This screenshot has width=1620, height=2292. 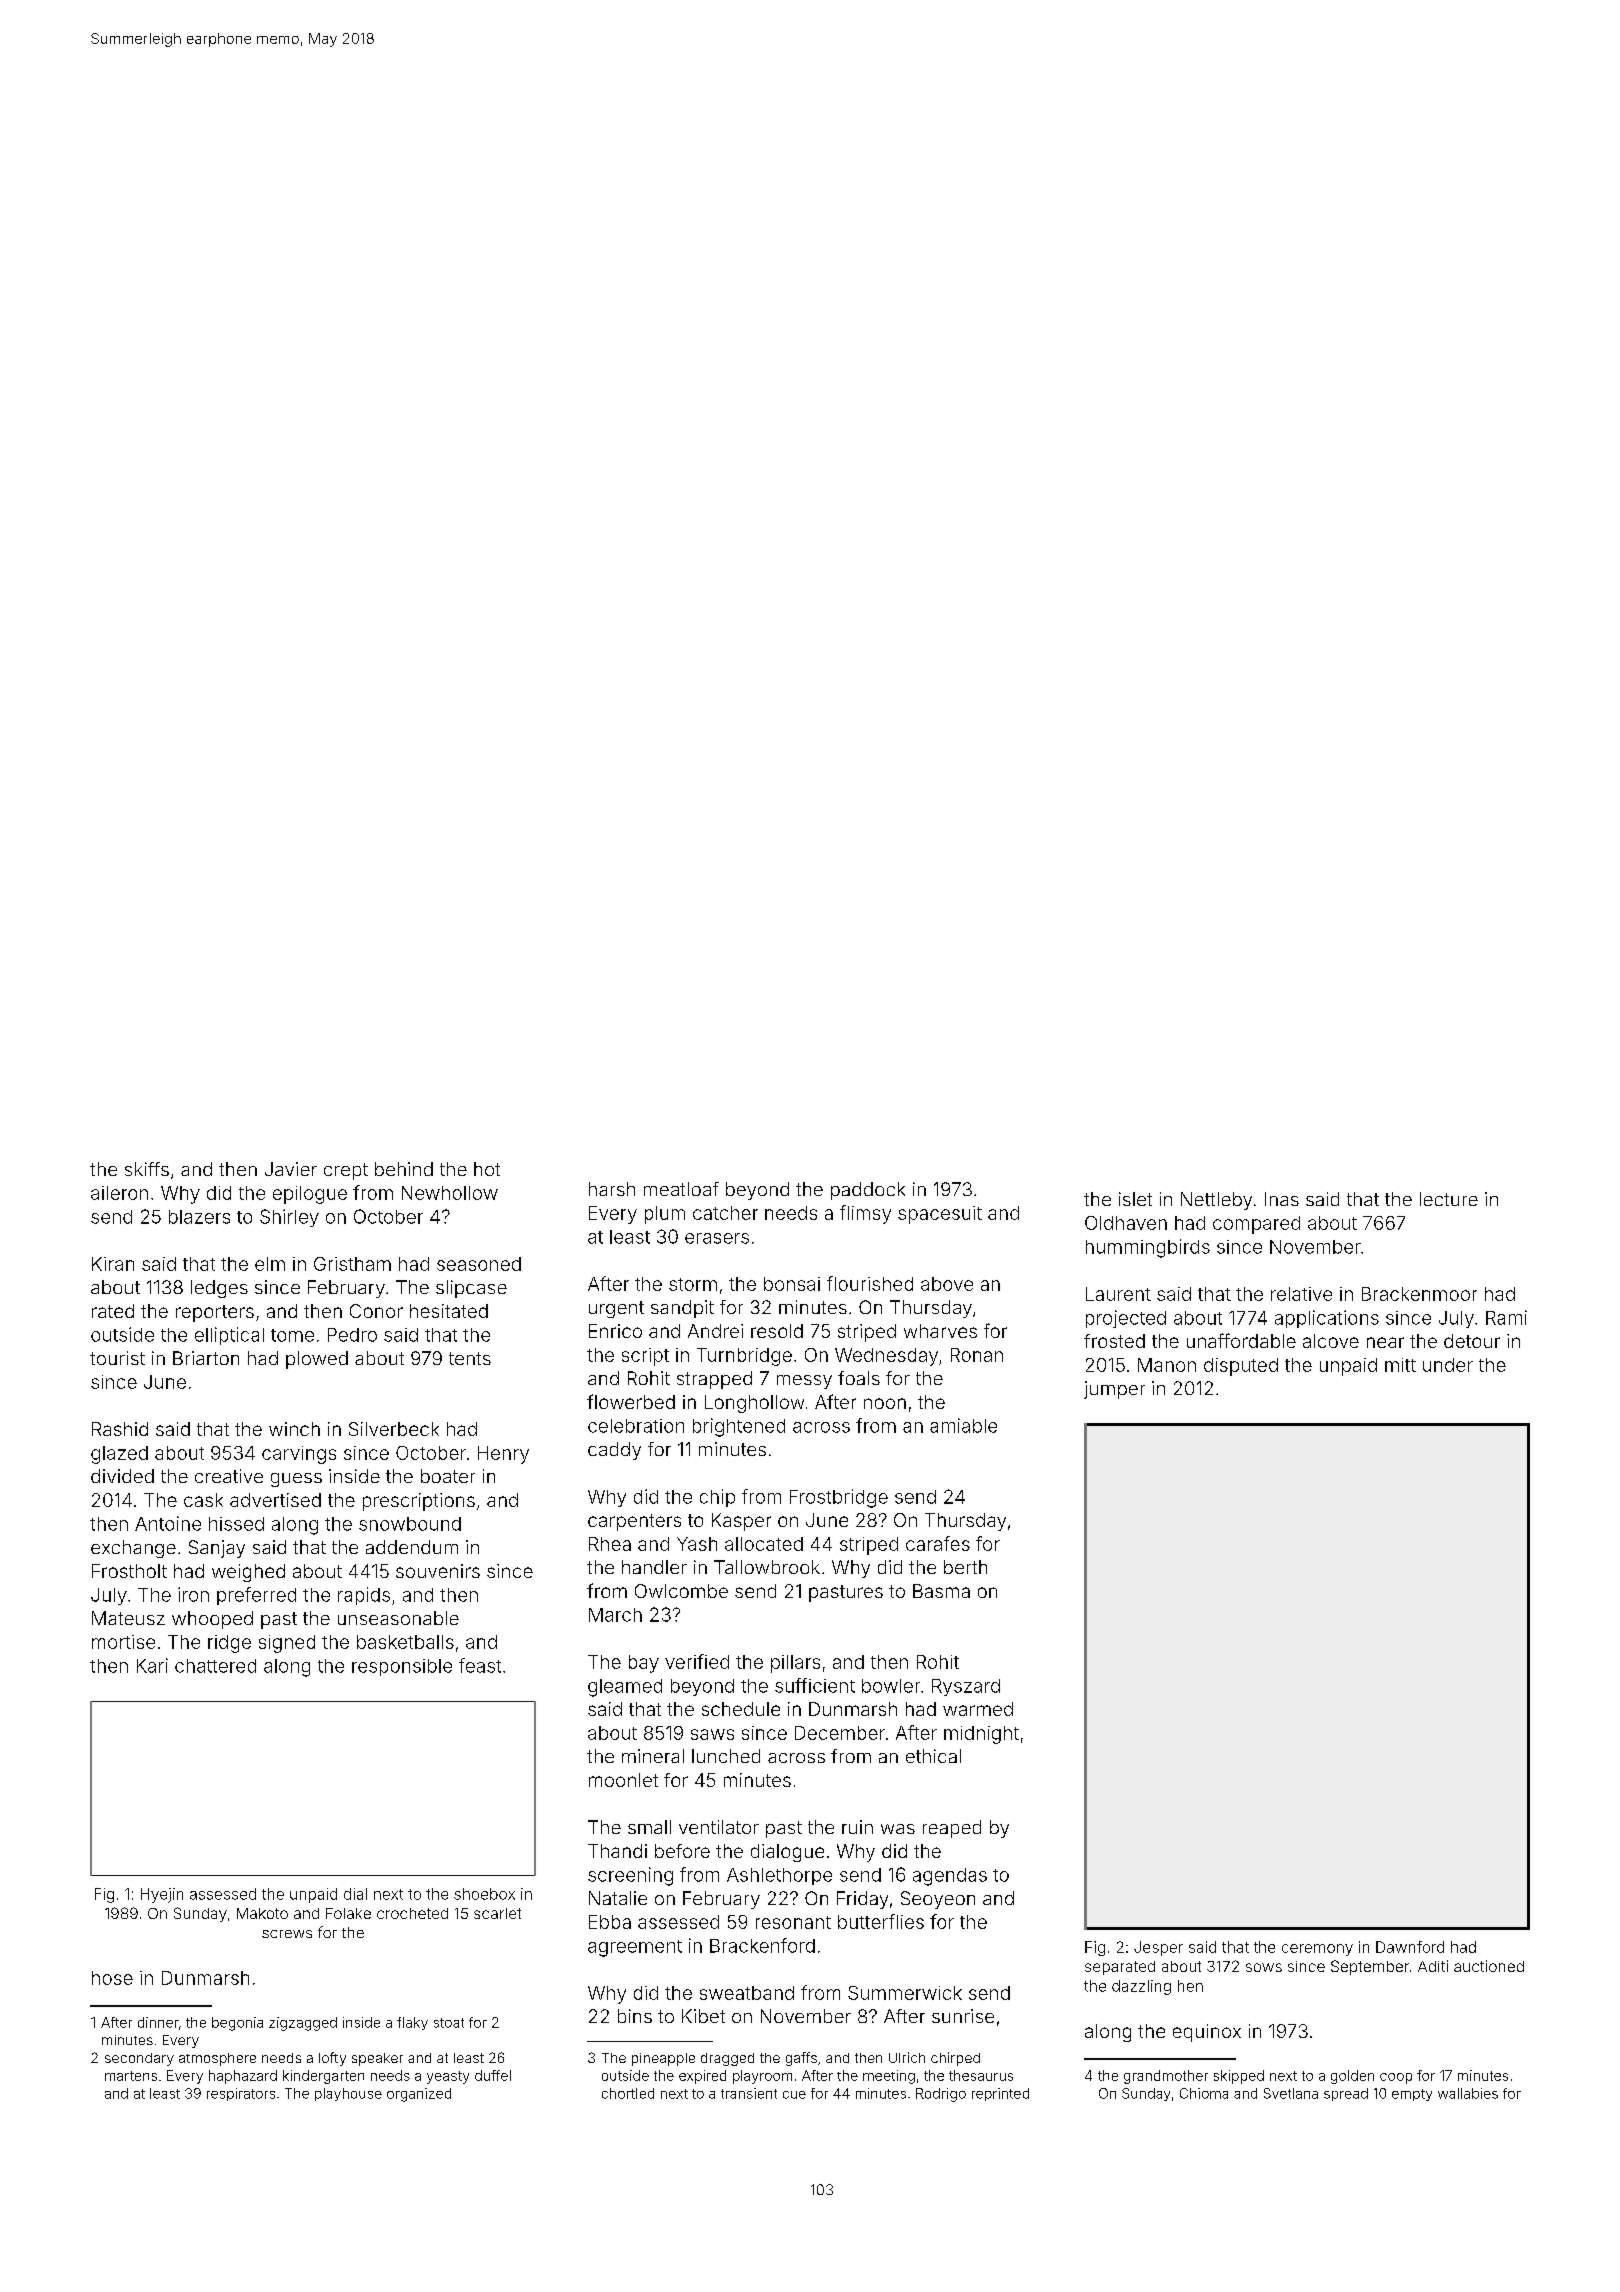 What do you see at coordinates (1135, 1199) in the screenshot?
I see `islet` at bounding box center [1135, 1199].
